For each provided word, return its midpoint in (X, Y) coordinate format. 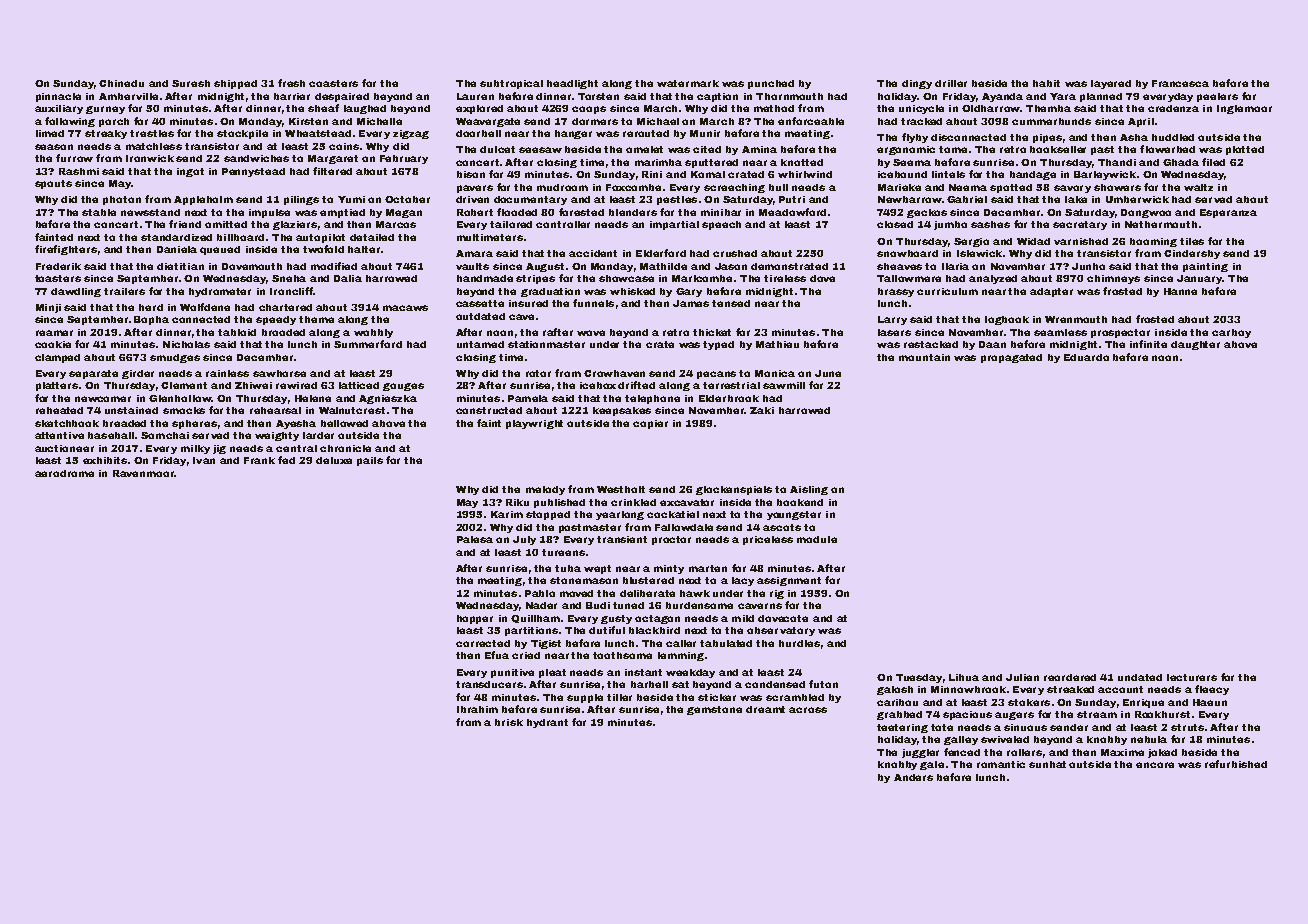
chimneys (1113, 279)
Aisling (809, 490)
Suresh (191, 83)
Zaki (762, 410)
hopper (475, 619)
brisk (509, 722)
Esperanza (1228, 213)
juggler (920, 753)
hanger (573, 134)
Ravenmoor (143, 473)
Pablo (540, 593)
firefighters (66, 250)
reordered (1070, 677)
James (691, 303)
